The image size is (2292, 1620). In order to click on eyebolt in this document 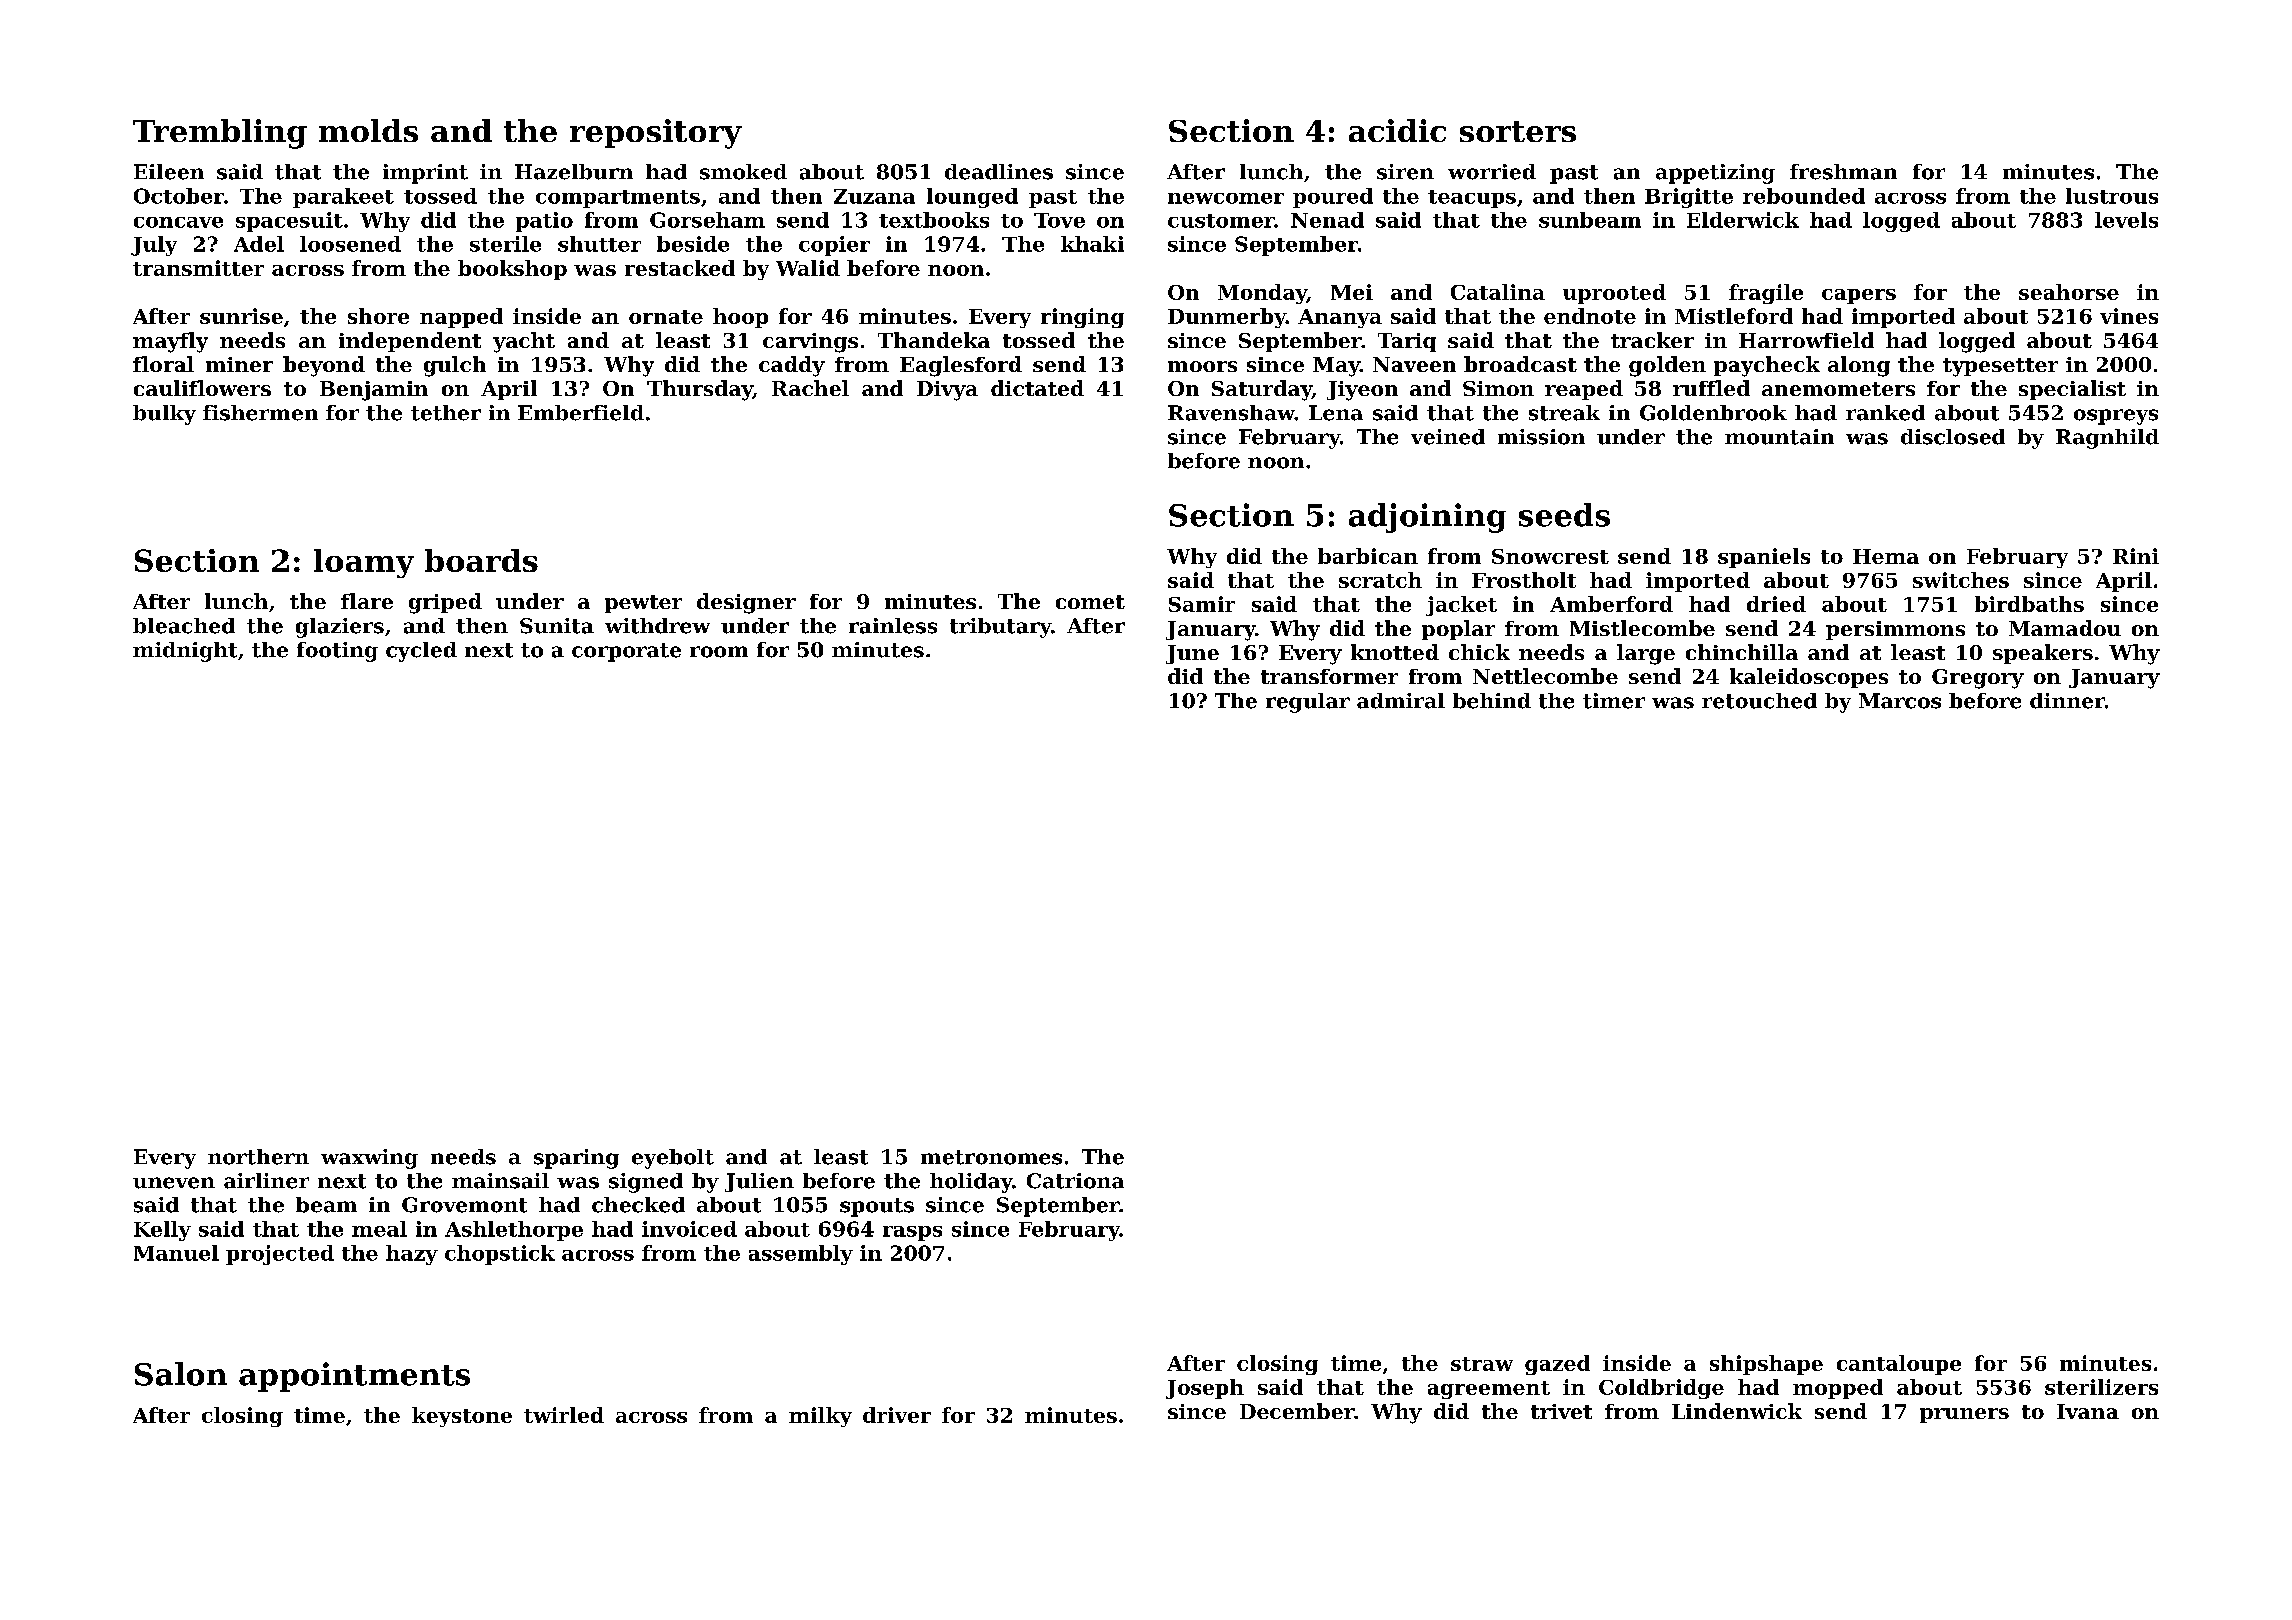, I will do `click(673, 1159)`.
